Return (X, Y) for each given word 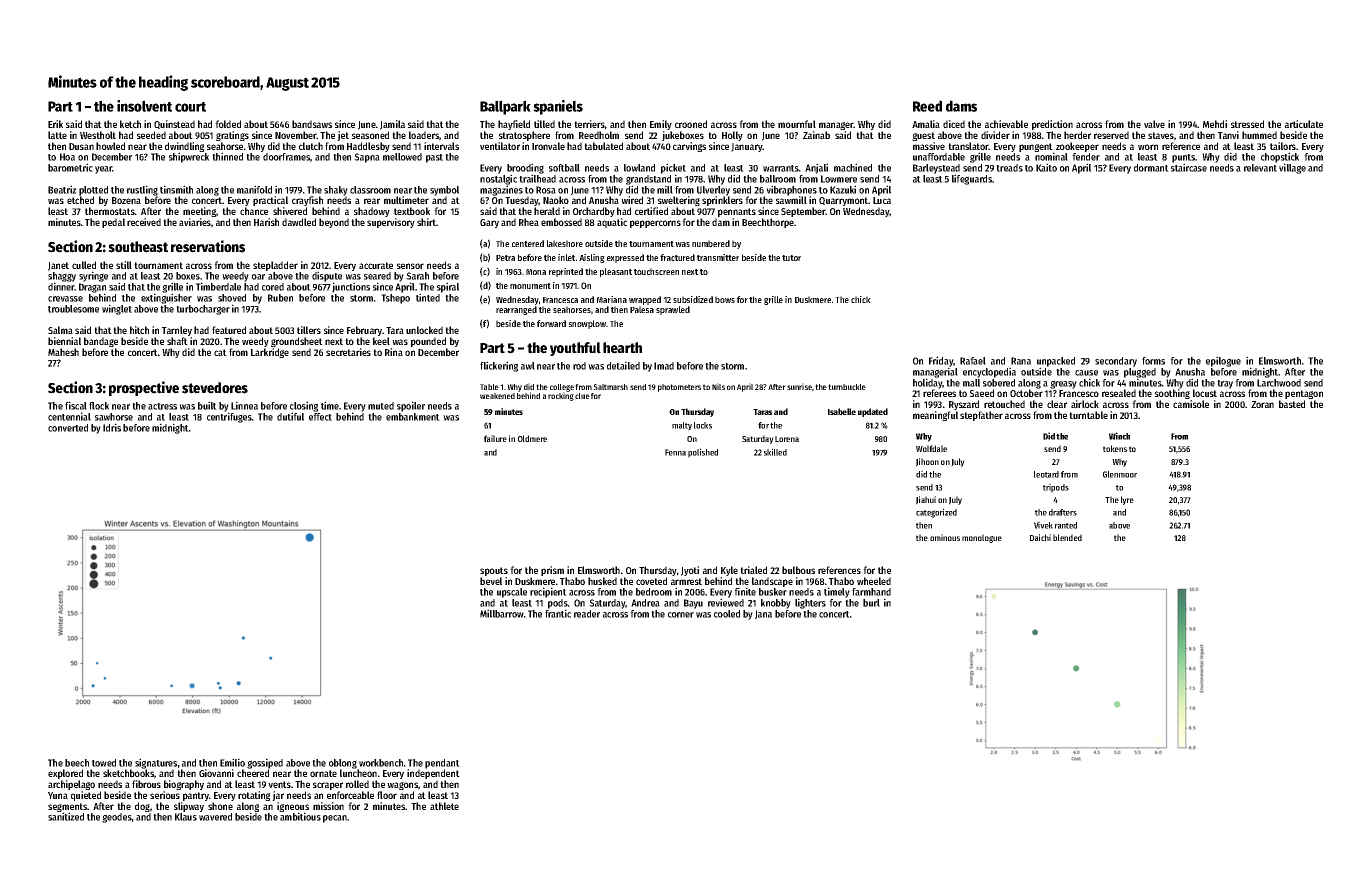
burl (871, 603)
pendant (442, 764)
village (1292, 169)
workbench (381, 763)
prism (552, 571)
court (190, 107)
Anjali (816, 168)
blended (1067, 537)
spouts (494, 571)
